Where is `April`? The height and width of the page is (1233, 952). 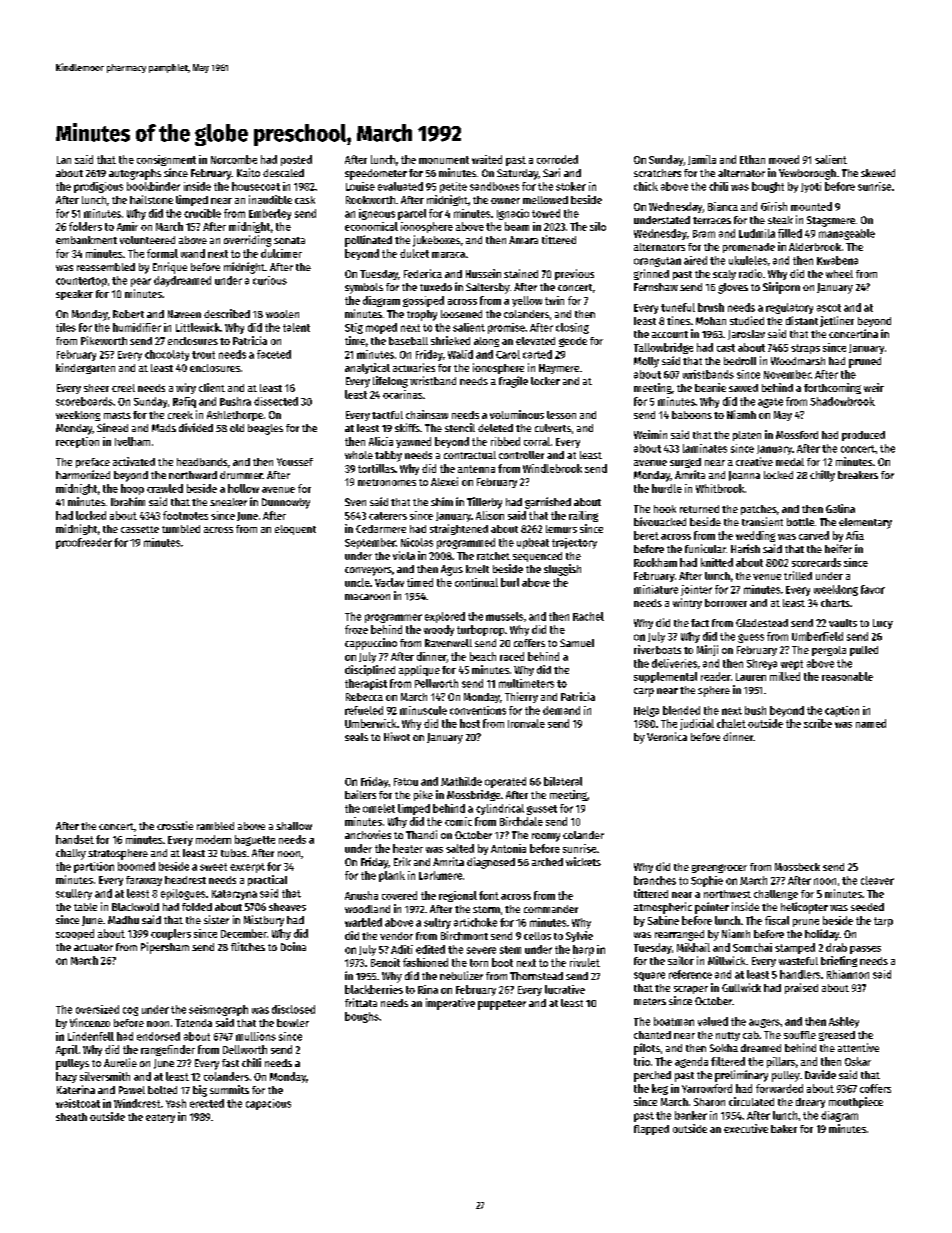 April is located at coordinates (67, 1050).
